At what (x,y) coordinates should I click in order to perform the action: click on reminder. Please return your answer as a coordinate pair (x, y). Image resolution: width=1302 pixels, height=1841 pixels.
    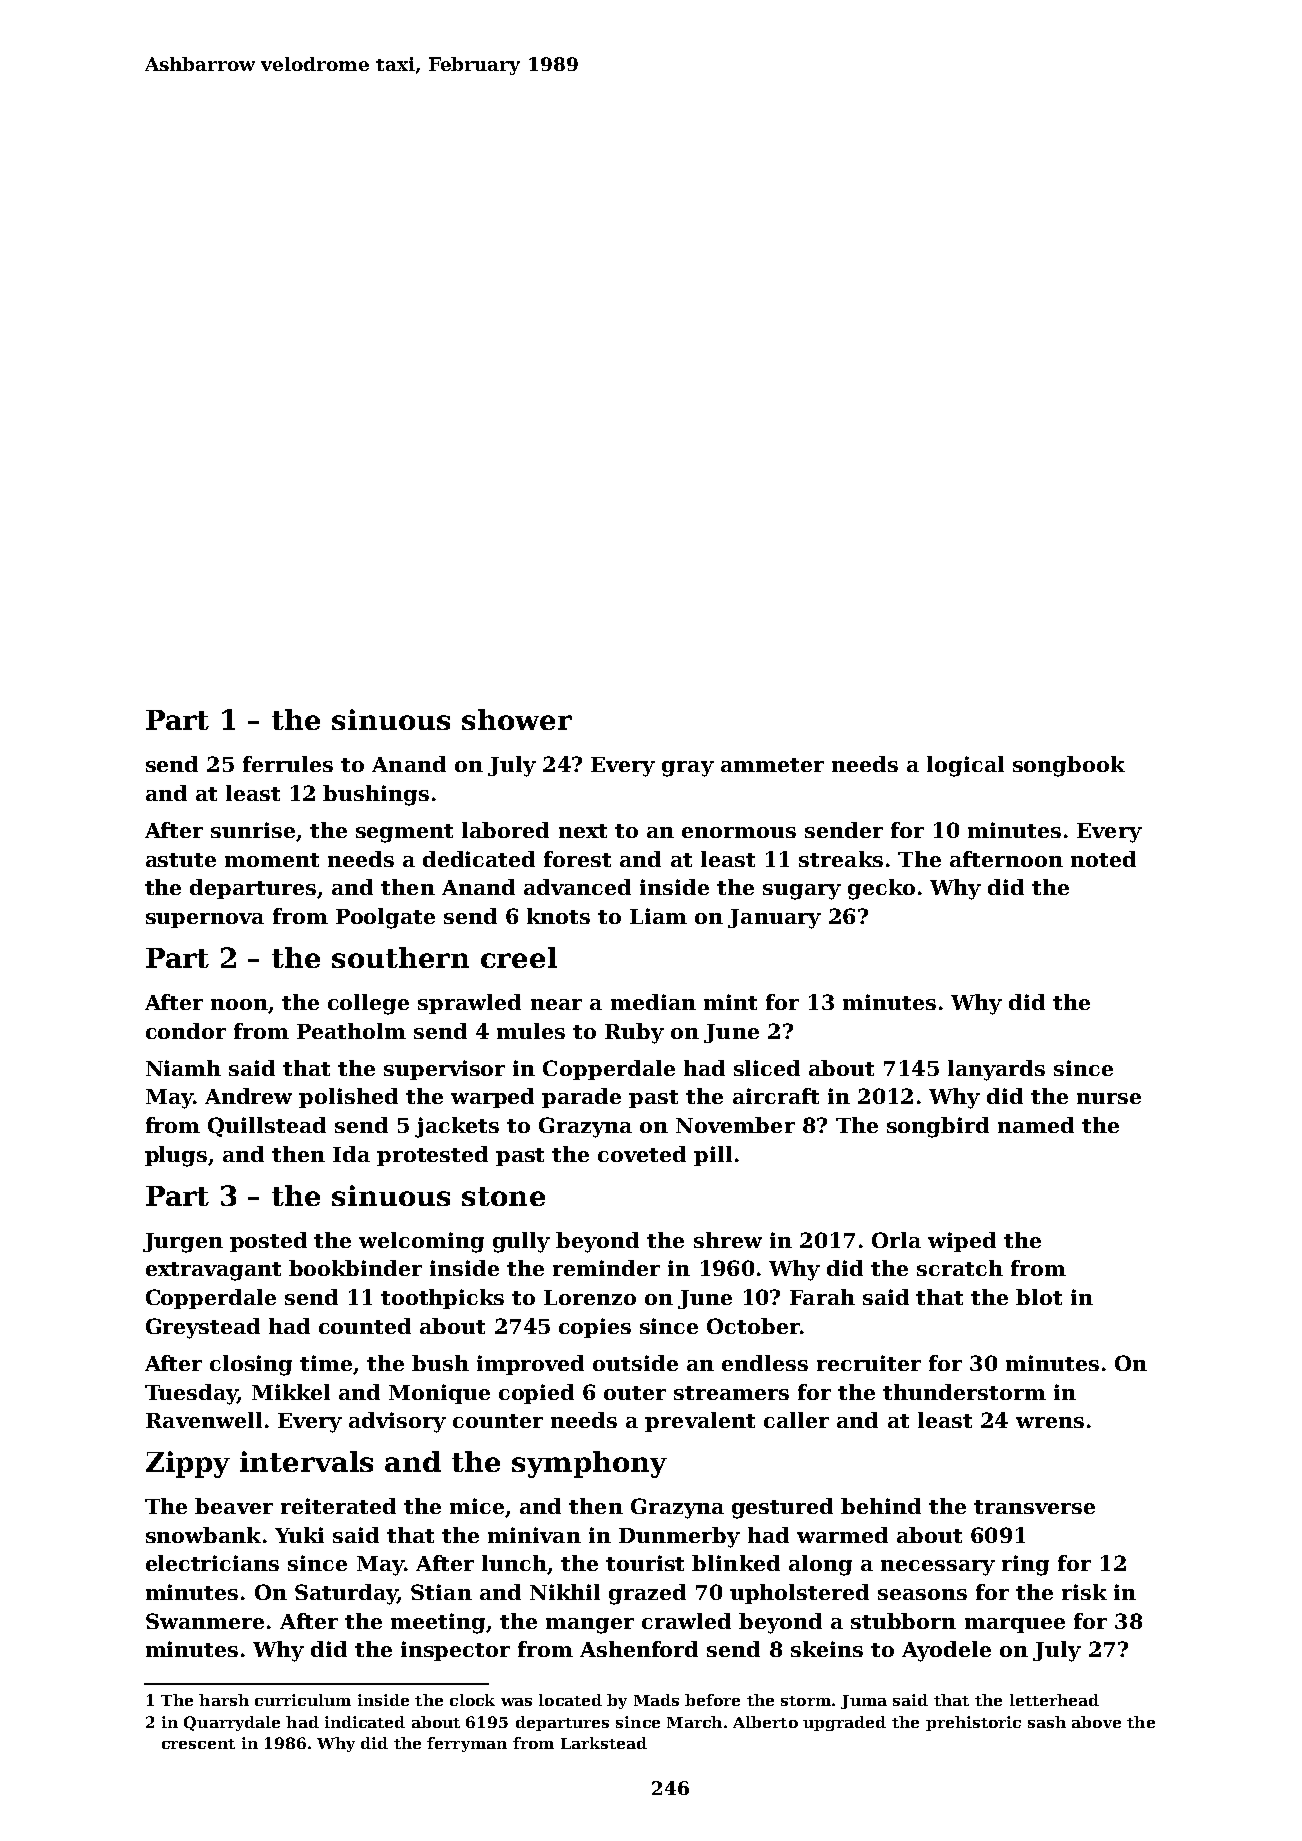
    Looking at the image, I should click on (606, 1268).
